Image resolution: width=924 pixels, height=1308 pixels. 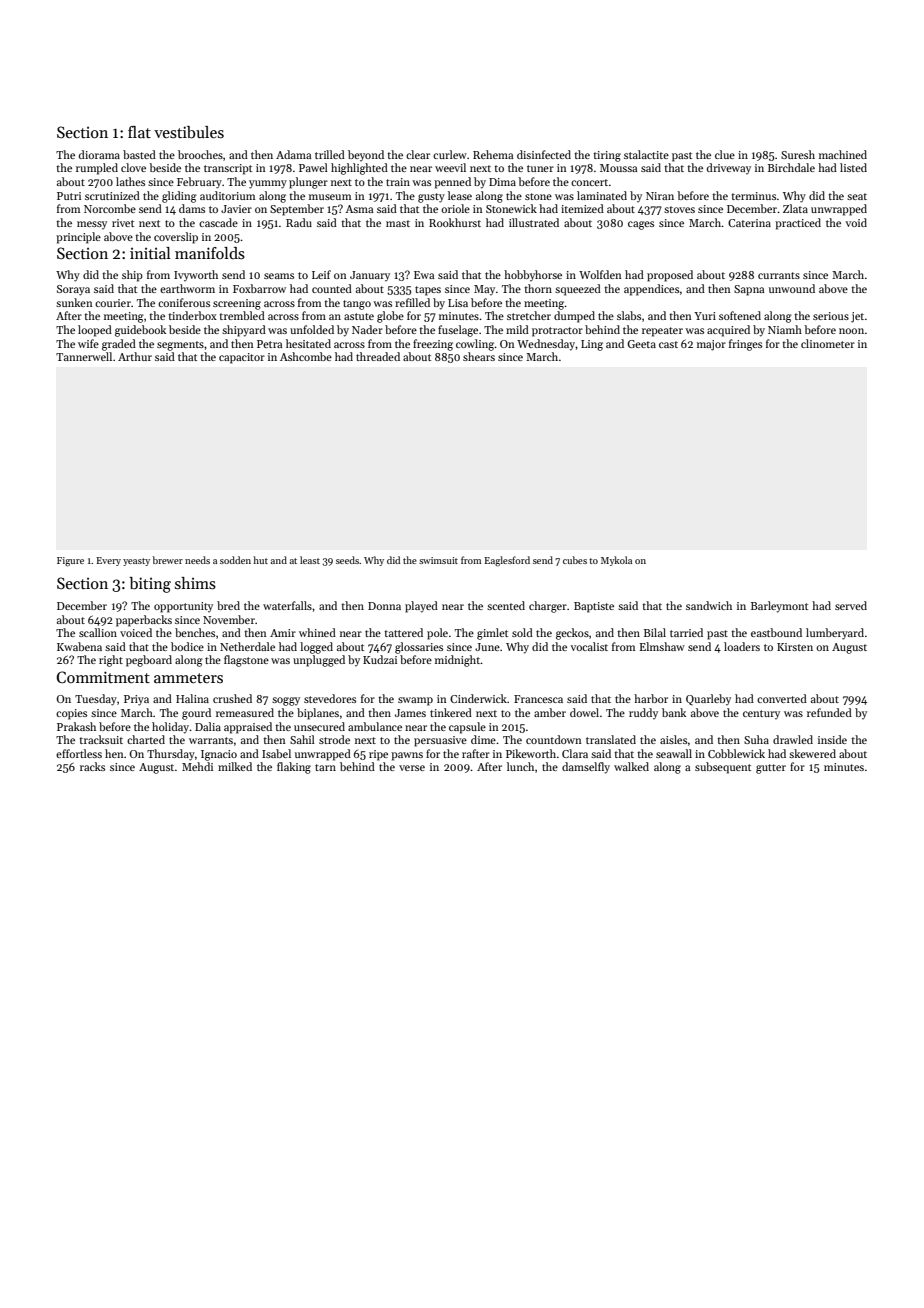 What do you see at coordinates (520, 766) in the screenshot?
I see `lunch` at bounding box center [520, 766].
